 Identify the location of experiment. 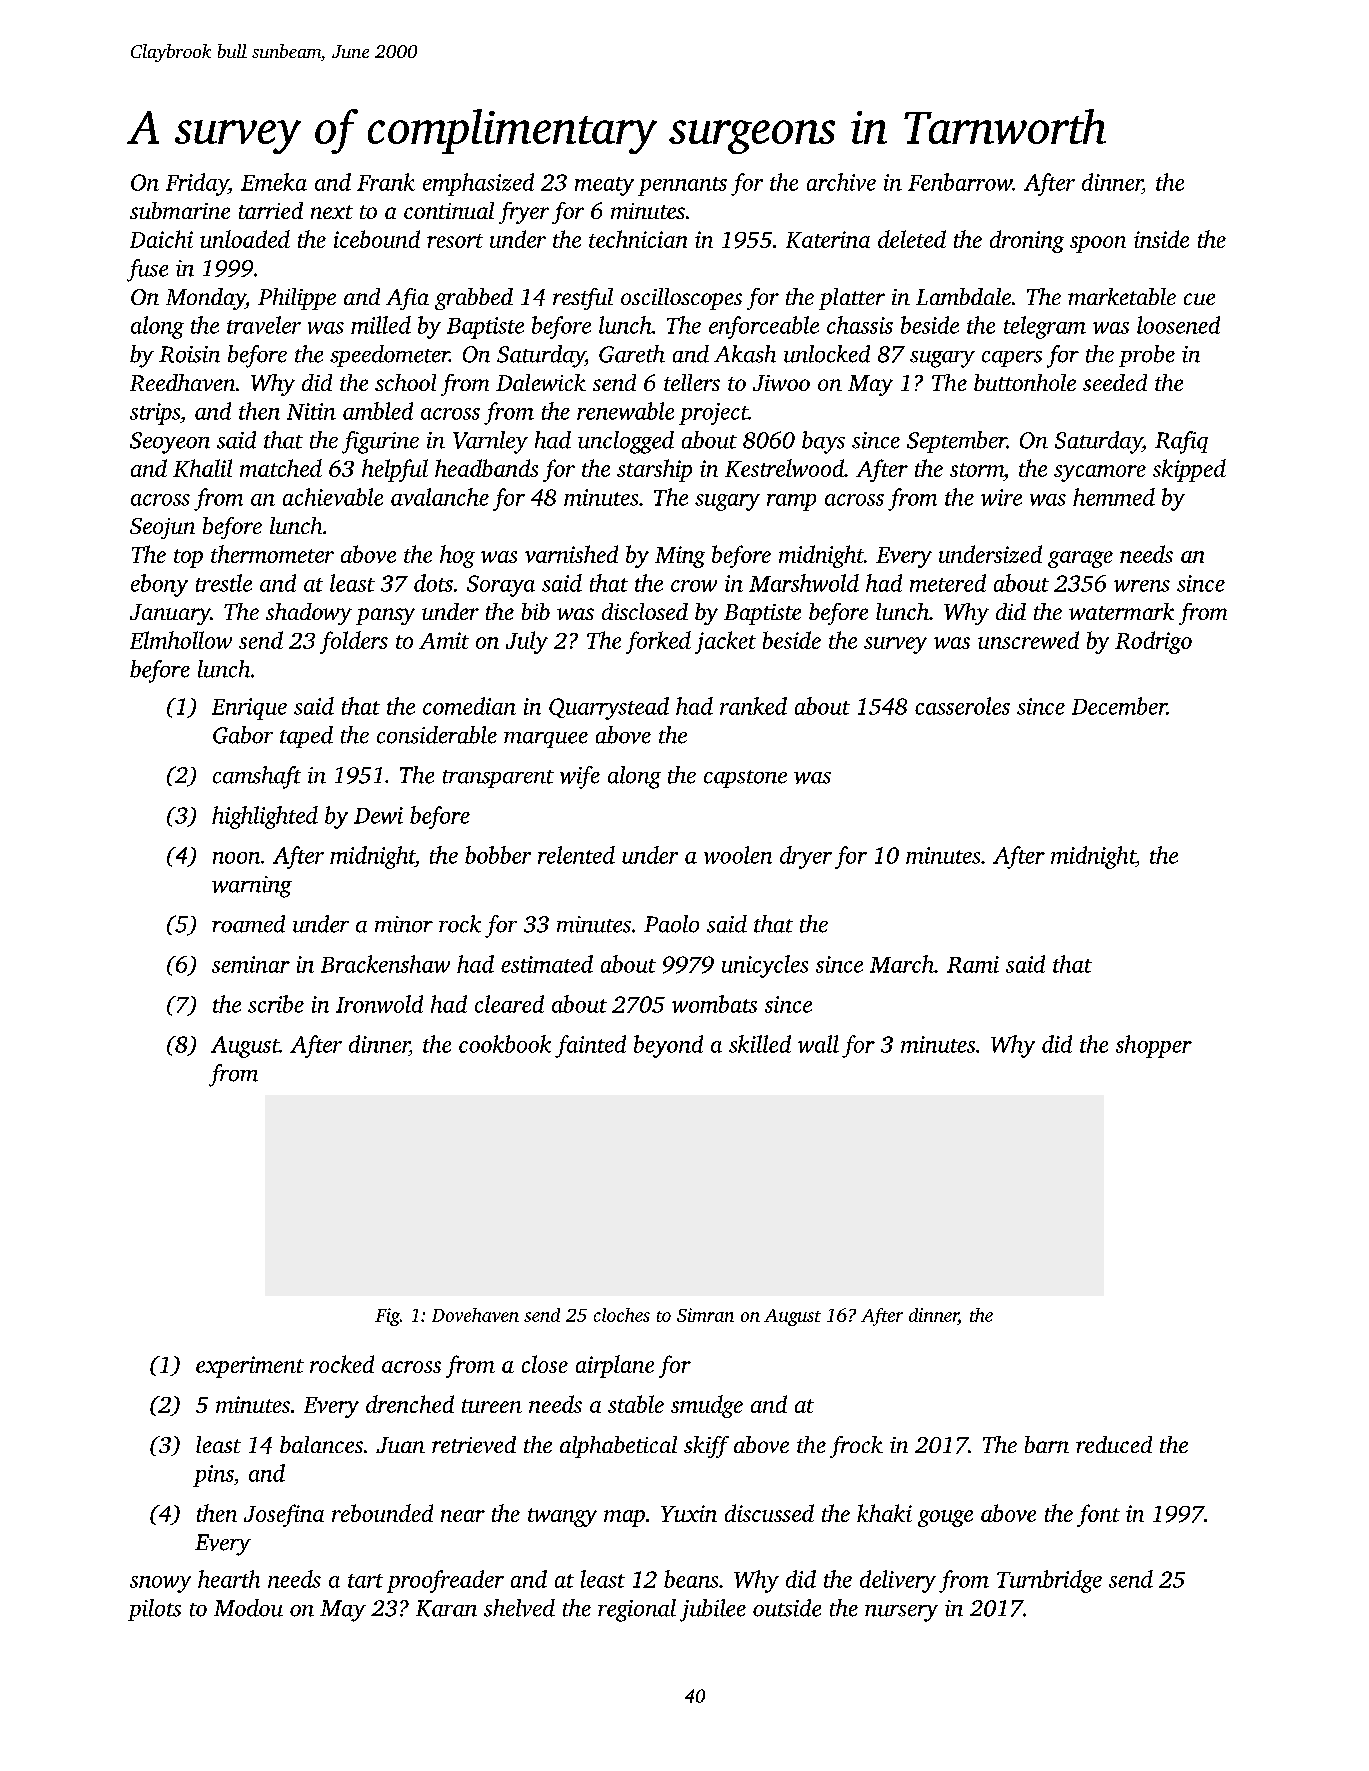
(250, 1367).
